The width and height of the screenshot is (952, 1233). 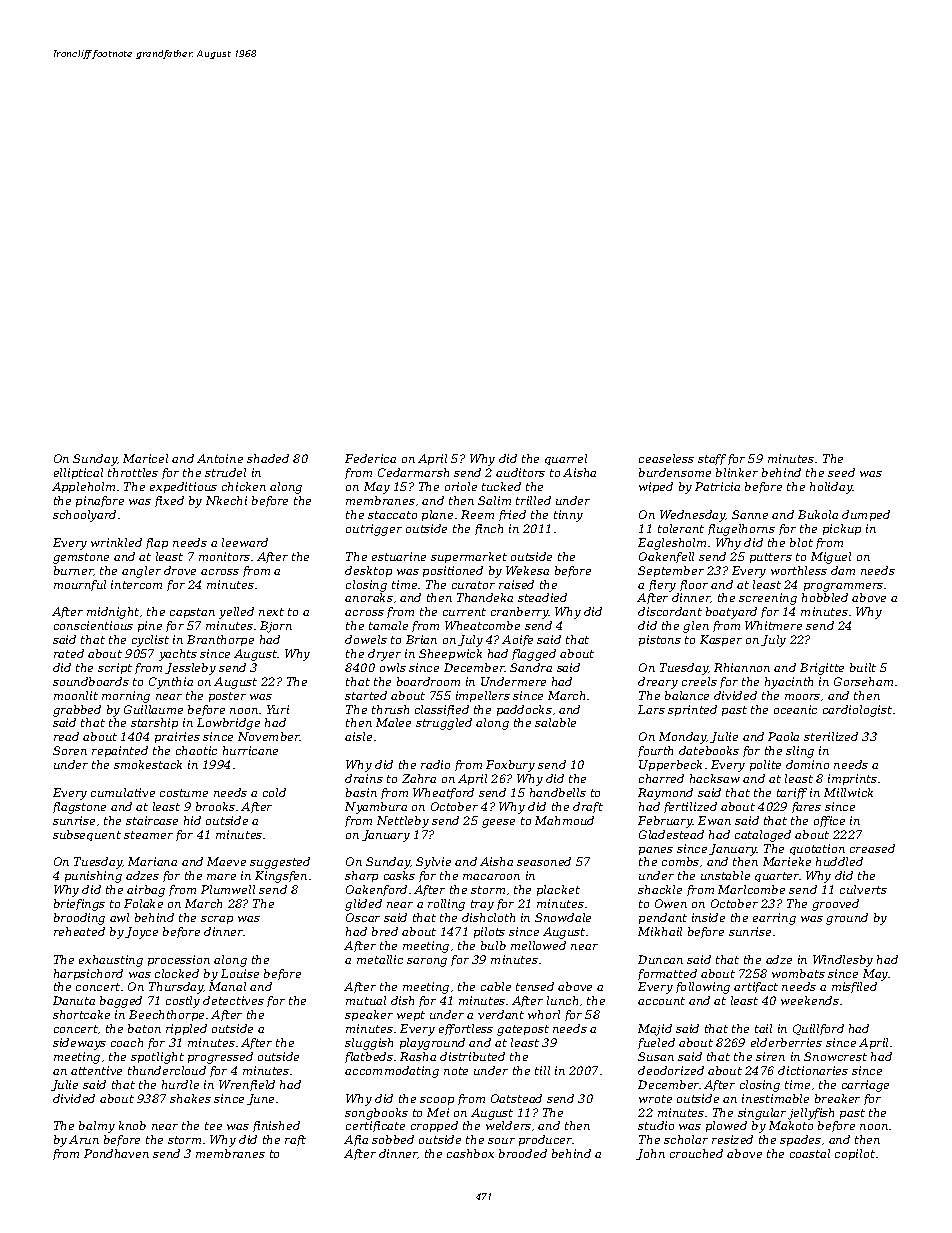 What do you see at coordinates (841, 472) in the screenshot?
I see `seed` at bounding box center [841, 472].
